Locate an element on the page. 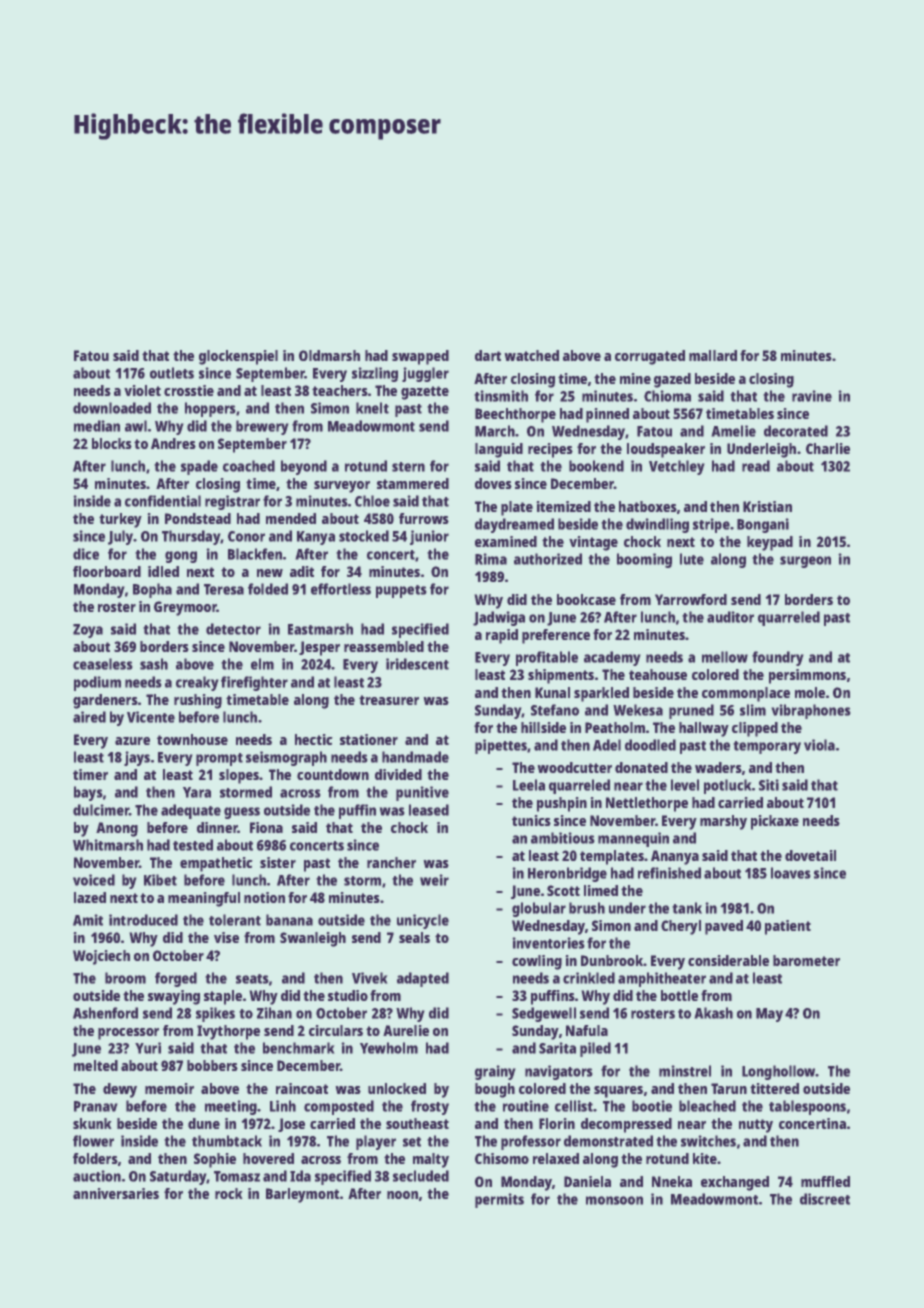 Image resolution: width=924 pixels, height=1308 pixels. mole is located at coordinates (810, 692).
